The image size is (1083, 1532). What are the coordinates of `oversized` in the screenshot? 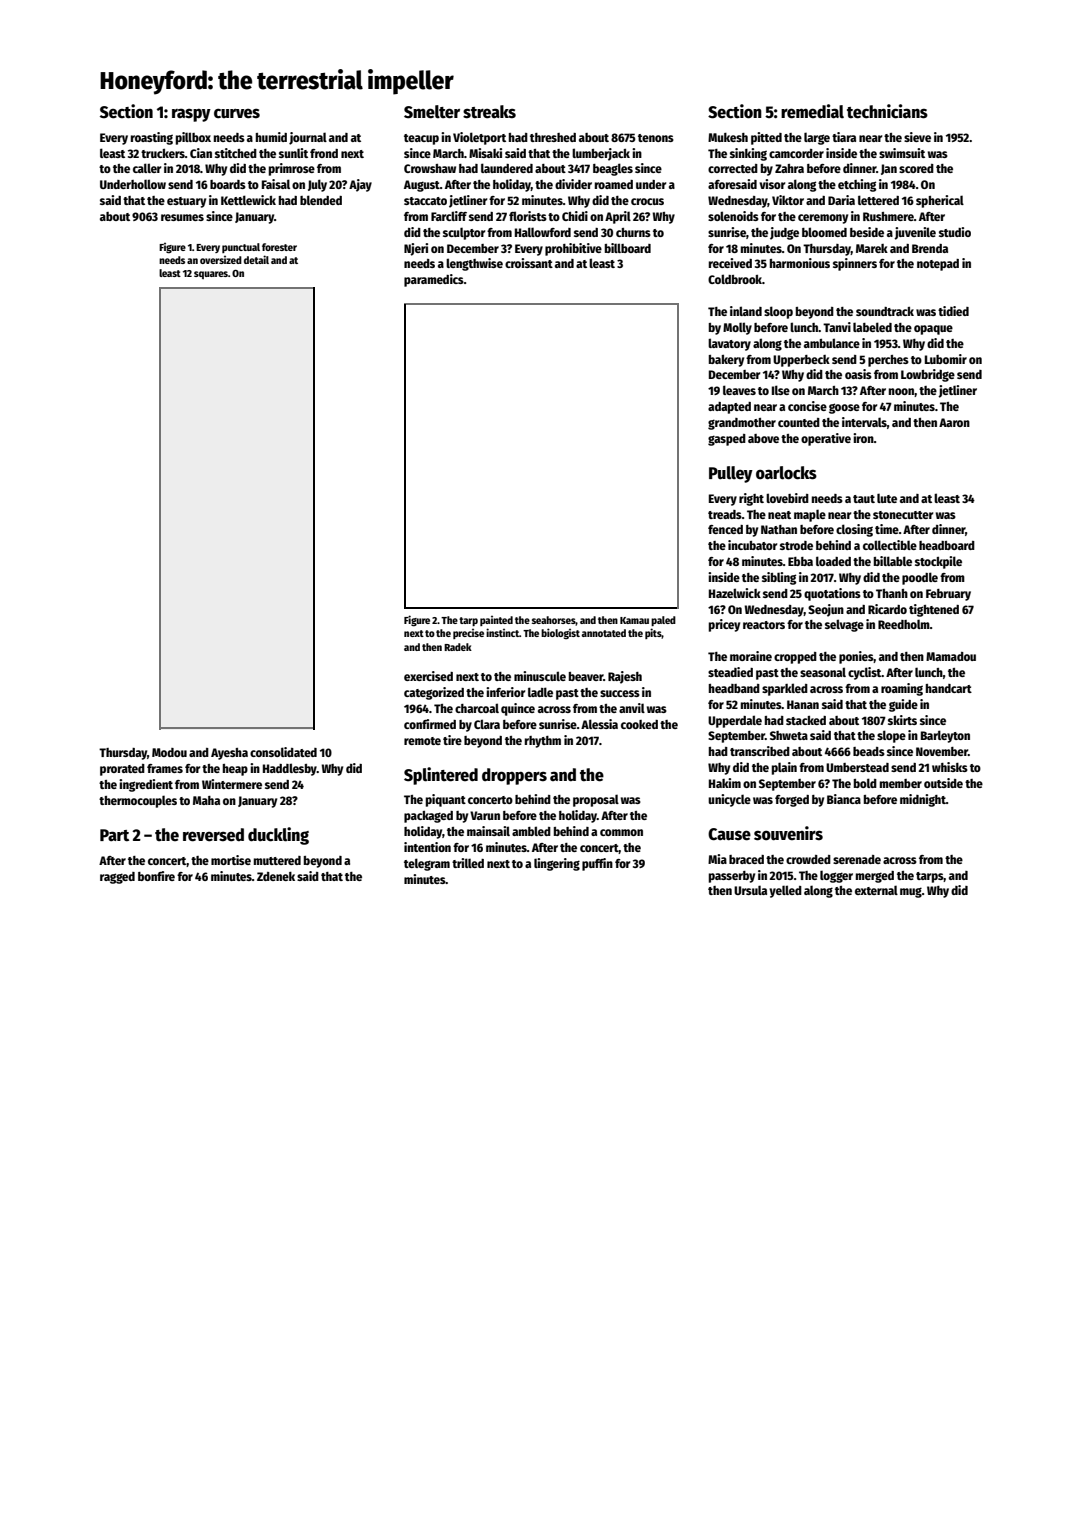 It's located at (221, 260).
